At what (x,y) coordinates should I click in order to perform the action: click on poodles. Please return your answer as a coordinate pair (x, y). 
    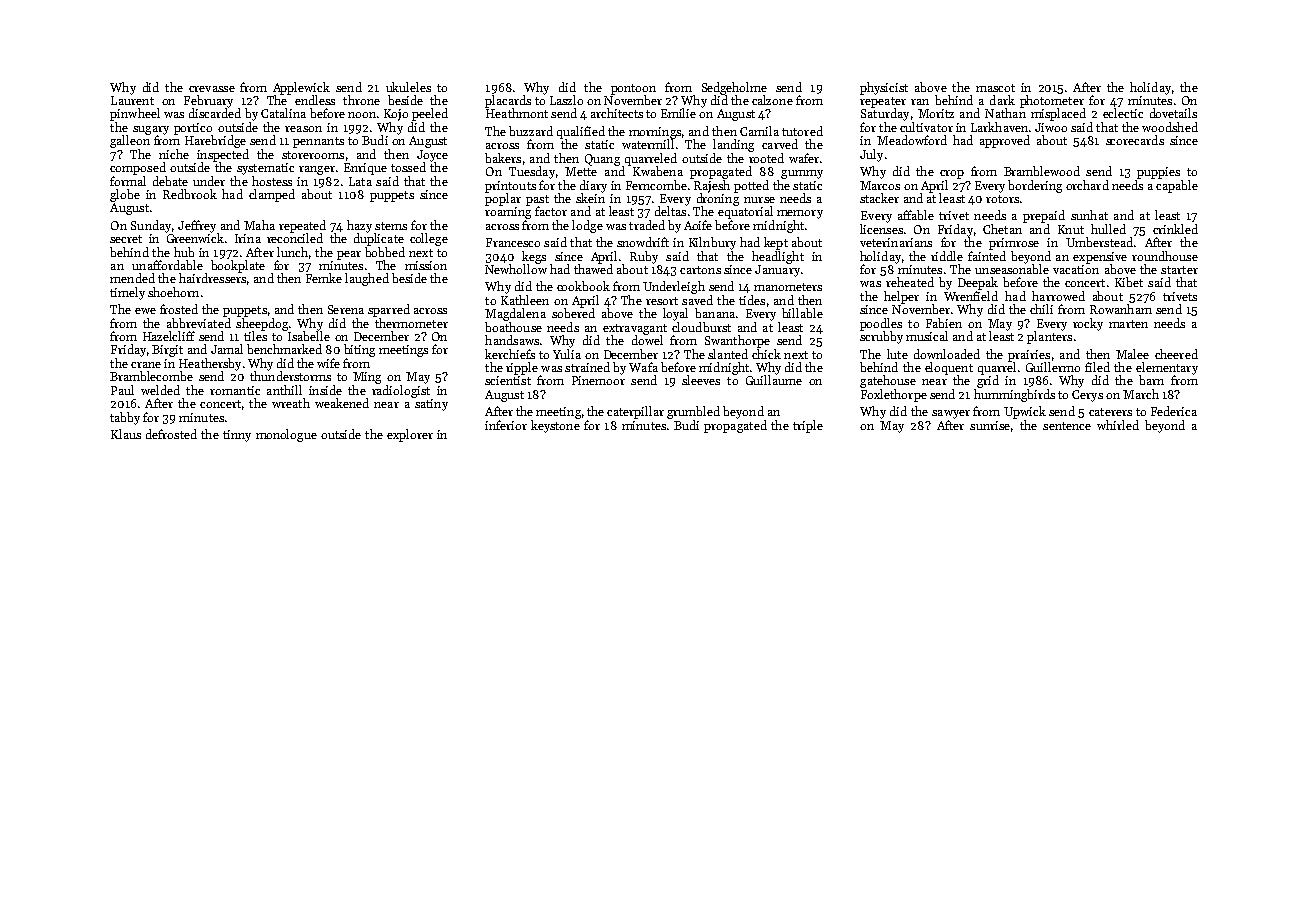
    Looking at the image, I should click on (881, 324).
